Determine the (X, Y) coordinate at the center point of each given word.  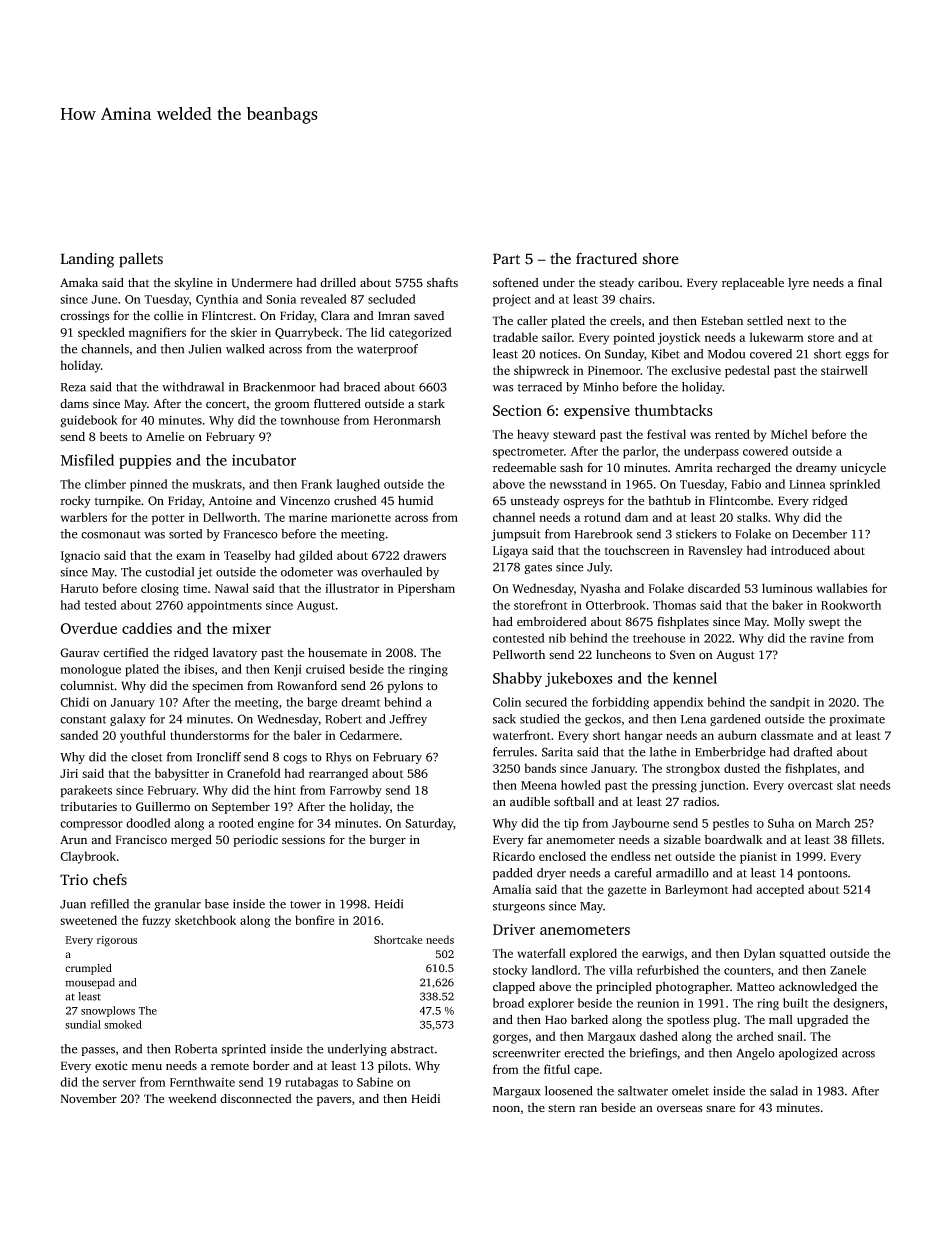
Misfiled (87, 460)
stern (561, 1108)
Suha (781, 823)
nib (557, 638)
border (271, 1065)
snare (720, 1108)
